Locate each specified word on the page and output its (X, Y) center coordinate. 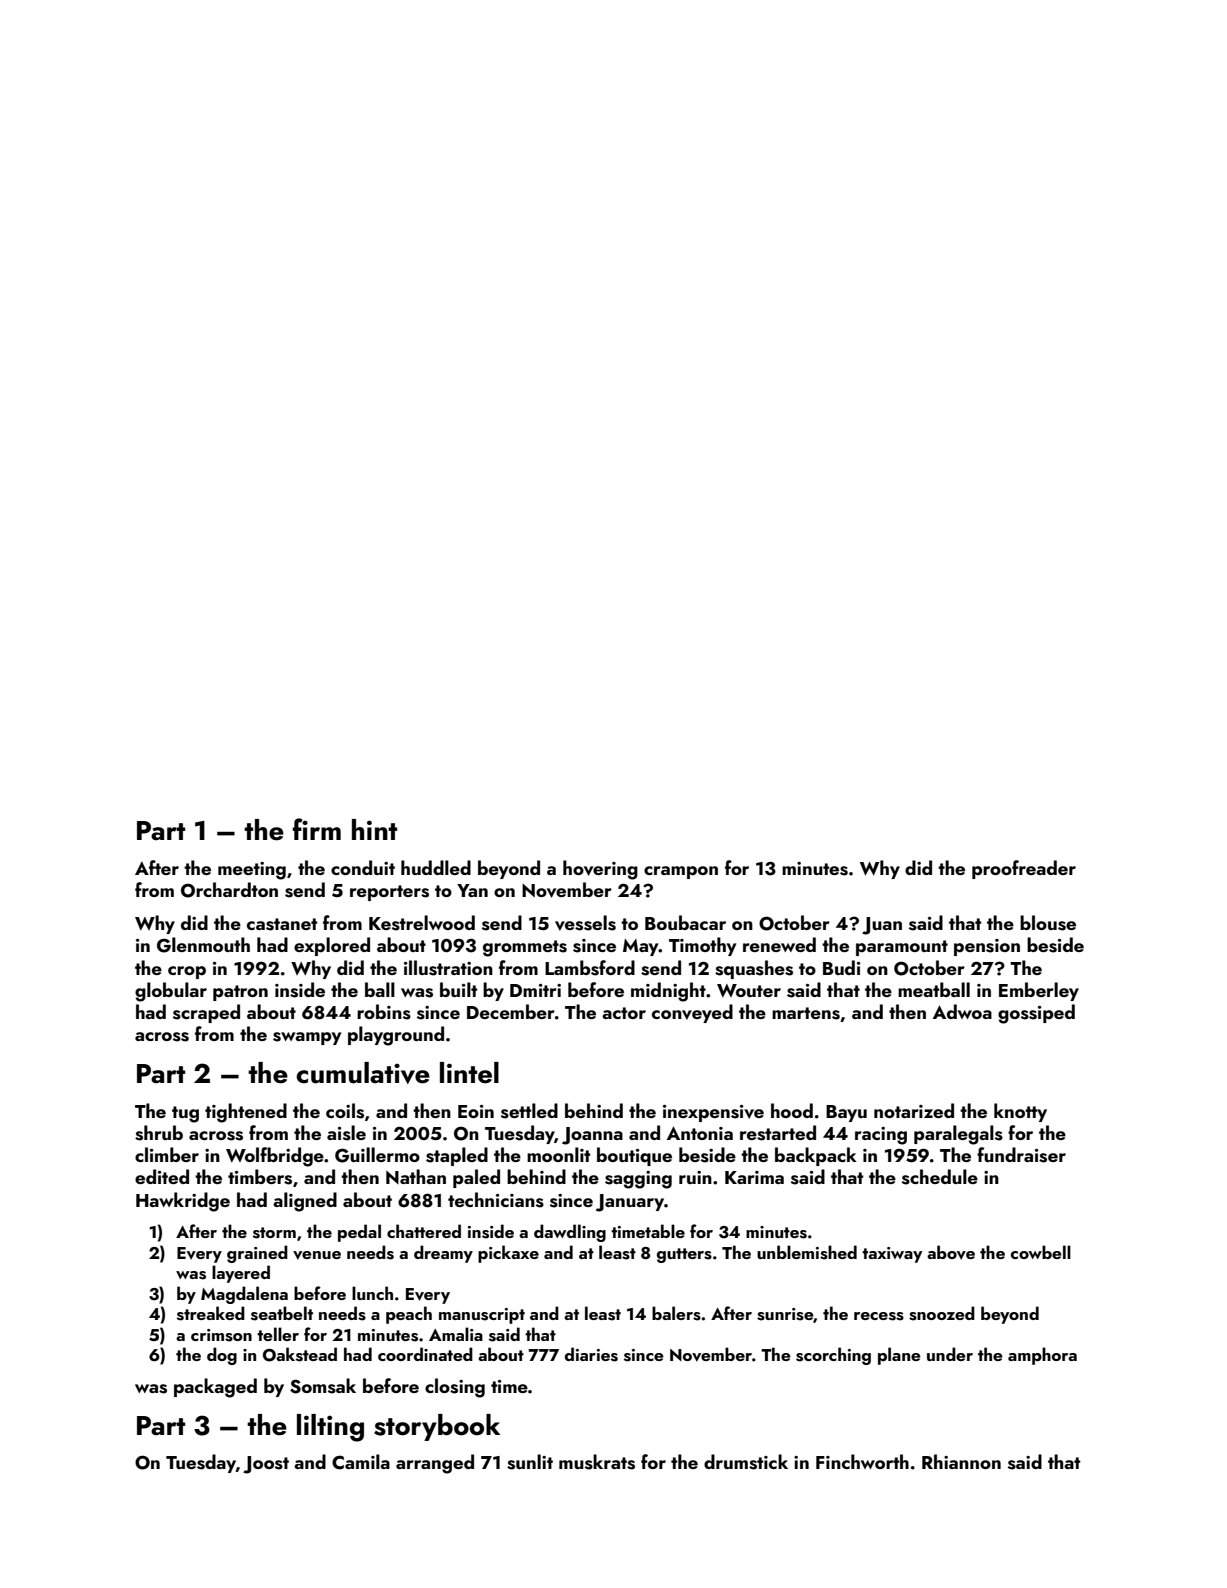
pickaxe (508, 1254)
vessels (585, 923)
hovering (600, 870)
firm (316, 829)
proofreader (1024, 869)
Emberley (1039, 991)
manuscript (482, 1316)
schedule (940, 1177)
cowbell (1041, 1252)
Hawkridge (183, 1202)
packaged (215, 1388)
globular (171, 992)
